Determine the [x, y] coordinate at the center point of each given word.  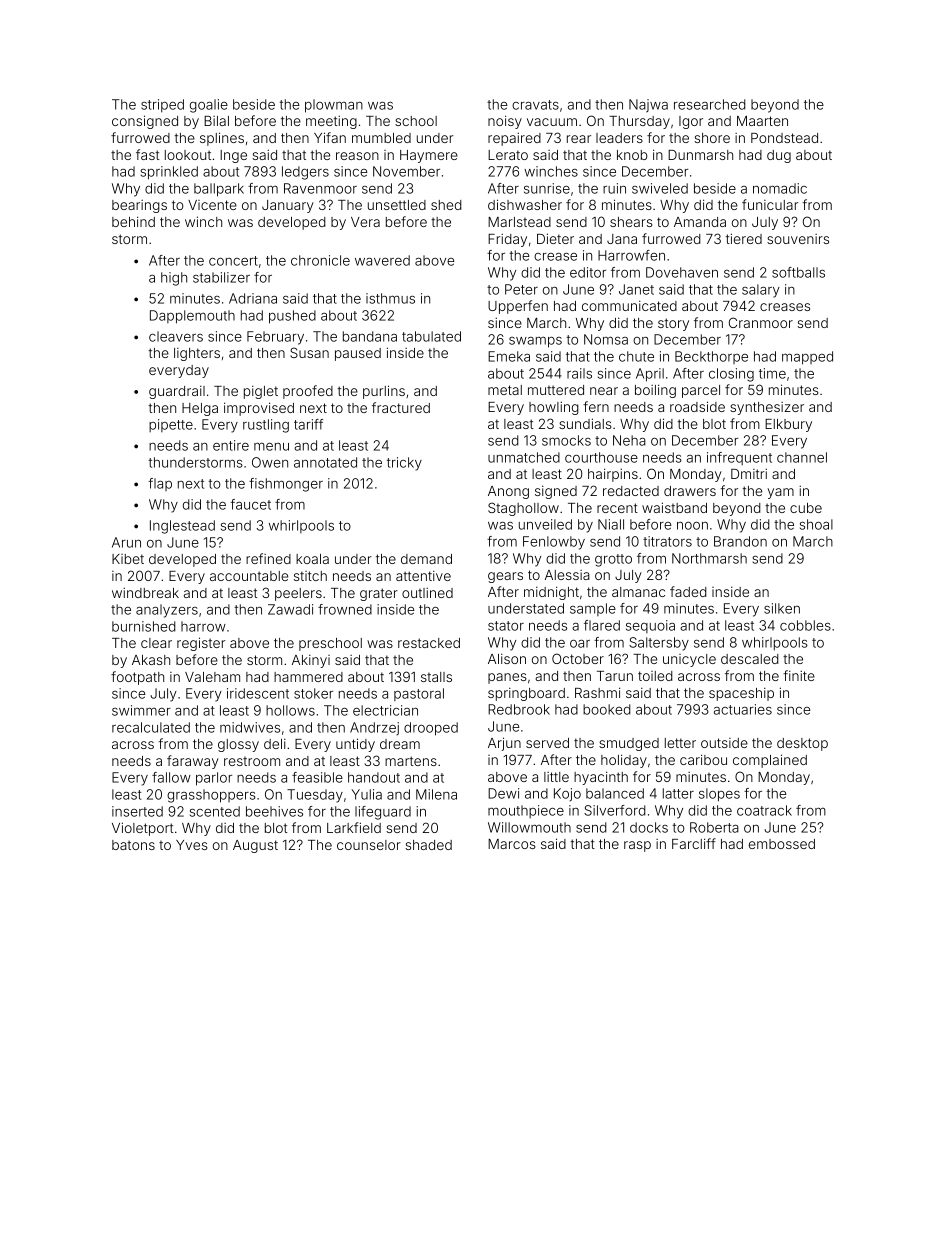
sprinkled [169, 173]
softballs [798, 272]
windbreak [145, 592]
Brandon [740, 541]
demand [426, 559]
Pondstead [784, 138]
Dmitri [749, 473]
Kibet [128, 559]
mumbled [381, 138]
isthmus [390, 298]
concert [233, 261]
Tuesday [315, 796]
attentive [423, 576]
